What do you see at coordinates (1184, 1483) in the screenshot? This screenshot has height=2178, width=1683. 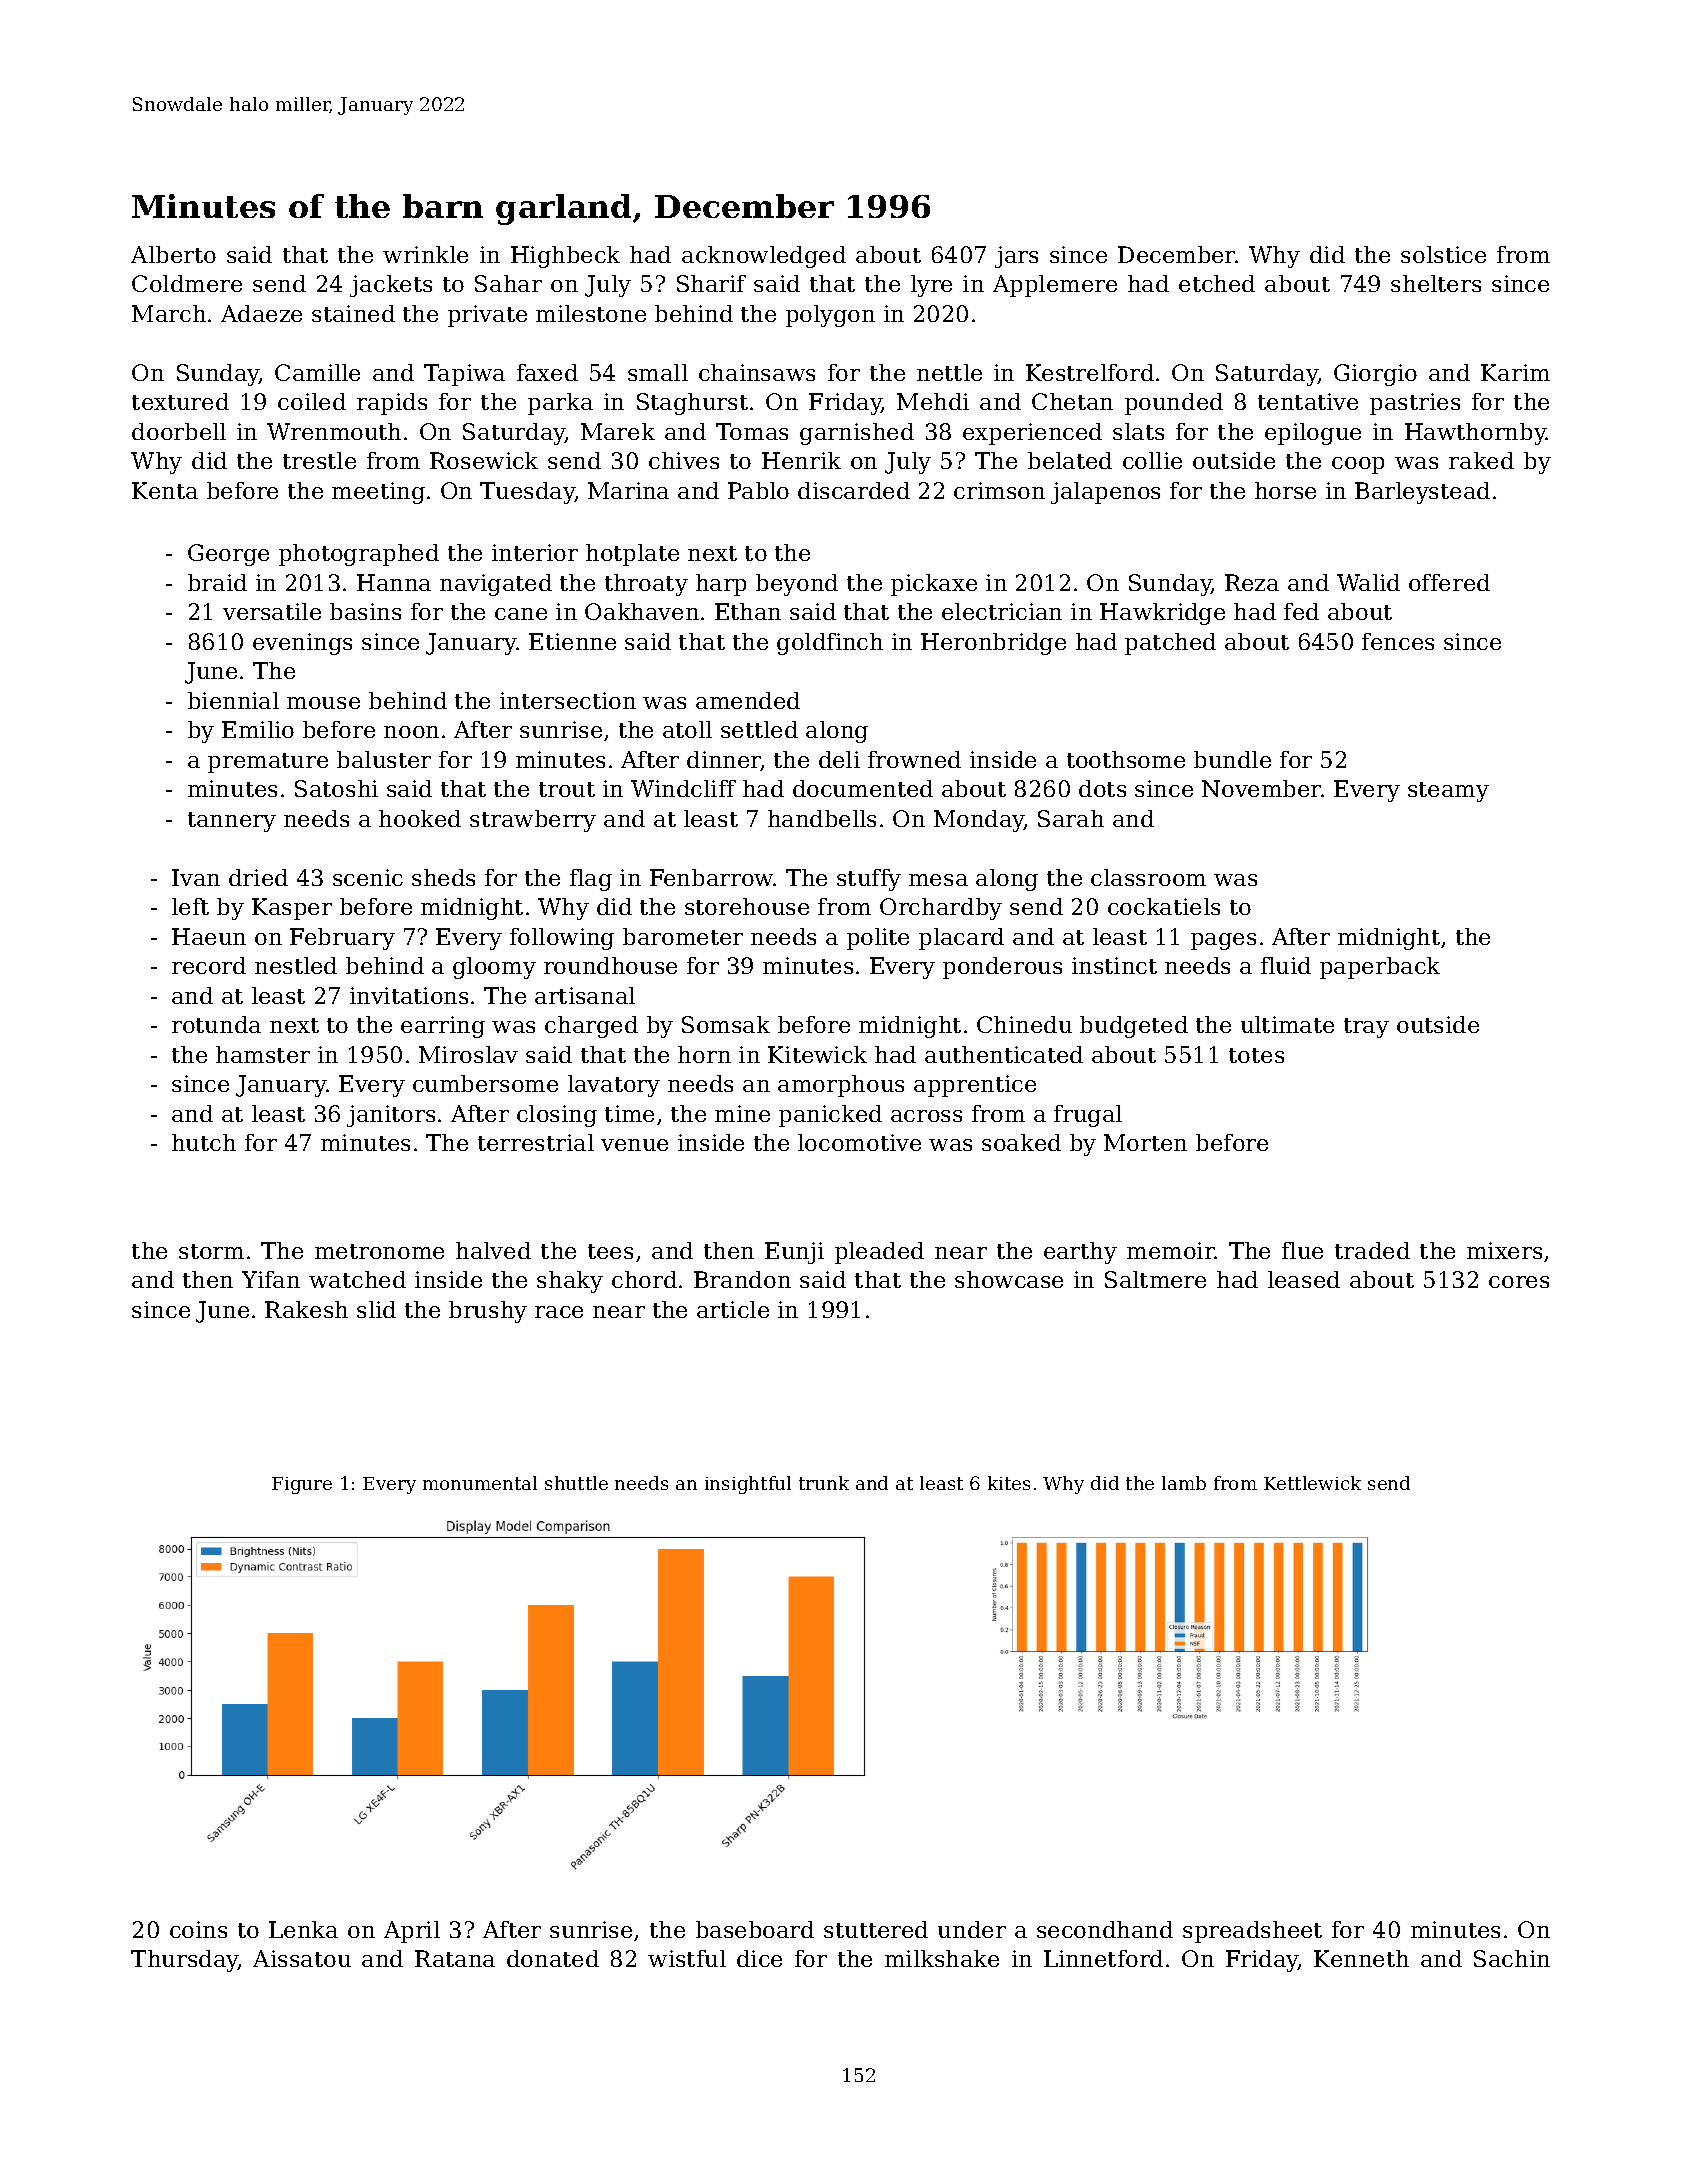 I see `lamb` at bounding box center [1184, 1483].
